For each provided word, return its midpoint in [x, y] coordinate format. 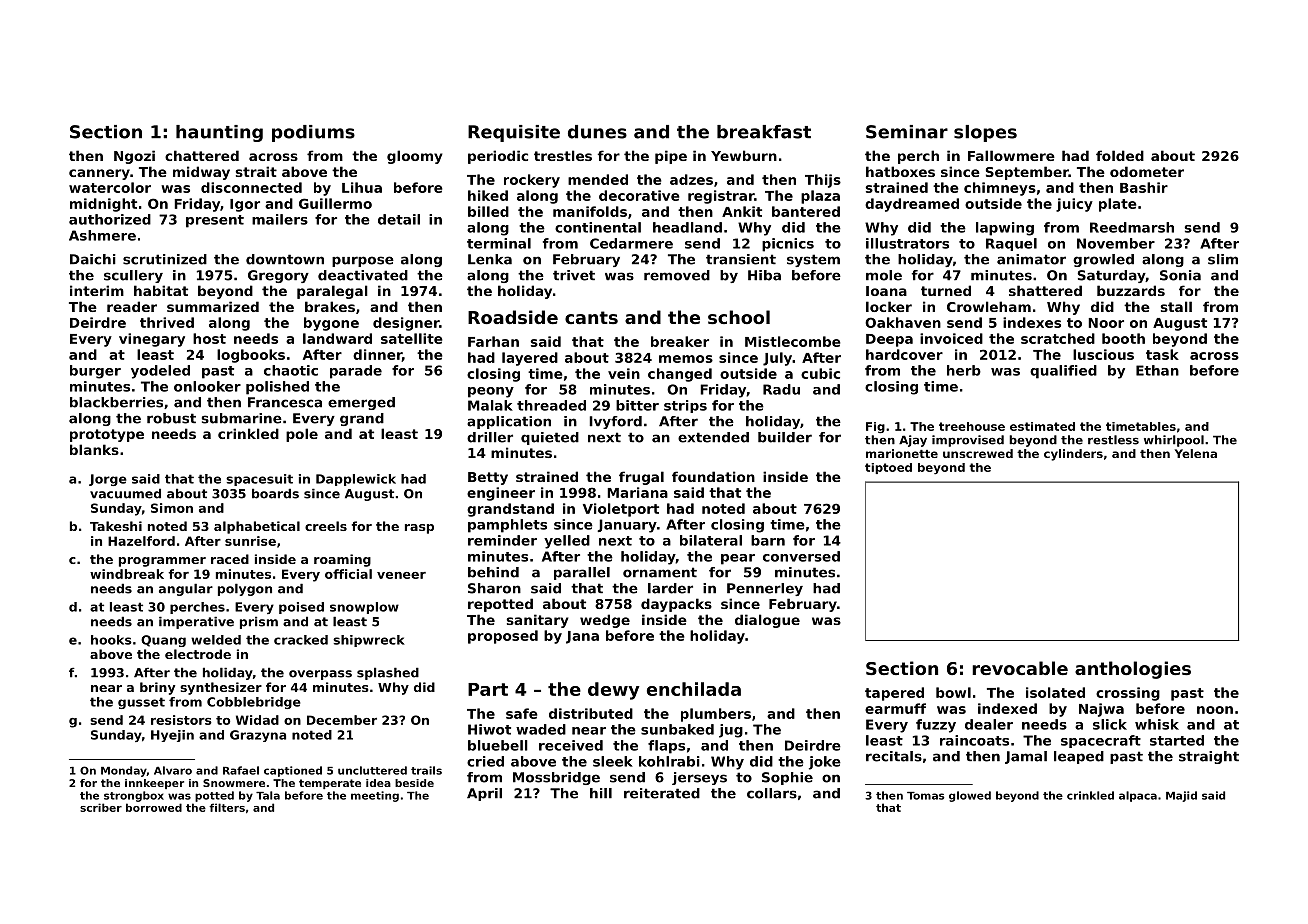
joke [825, 763]
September [1027, 173]
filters [227, 807]
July [777, 359]
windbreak [127, 574]
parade [356, 372]
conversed [801, 556]
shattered [1045, 290]
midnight [103, 205]
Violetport [621, 510]
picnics [788, 245]
